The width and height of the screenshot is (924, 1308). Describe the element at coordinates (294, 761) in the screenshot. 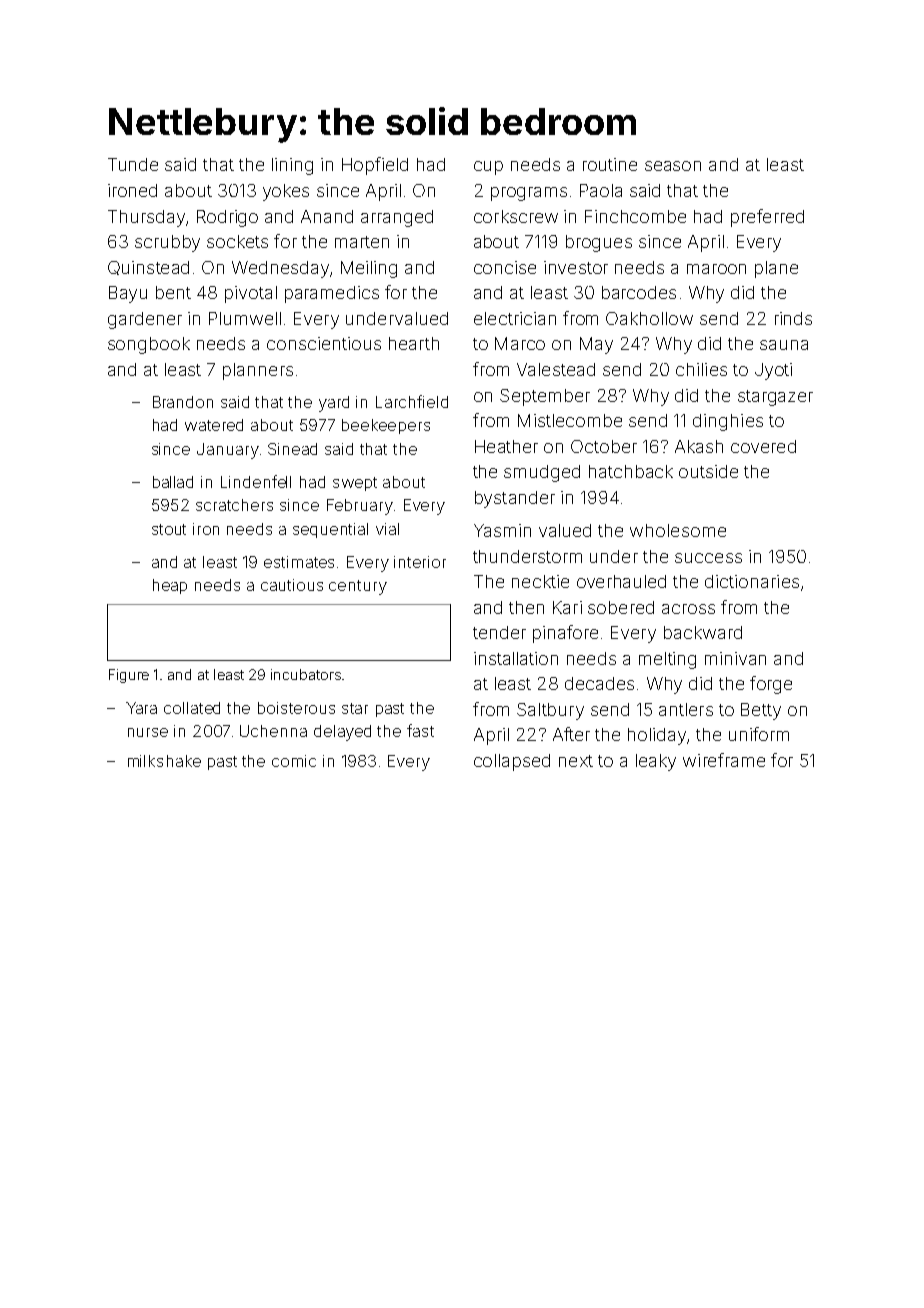

I see `comic` at that location.
